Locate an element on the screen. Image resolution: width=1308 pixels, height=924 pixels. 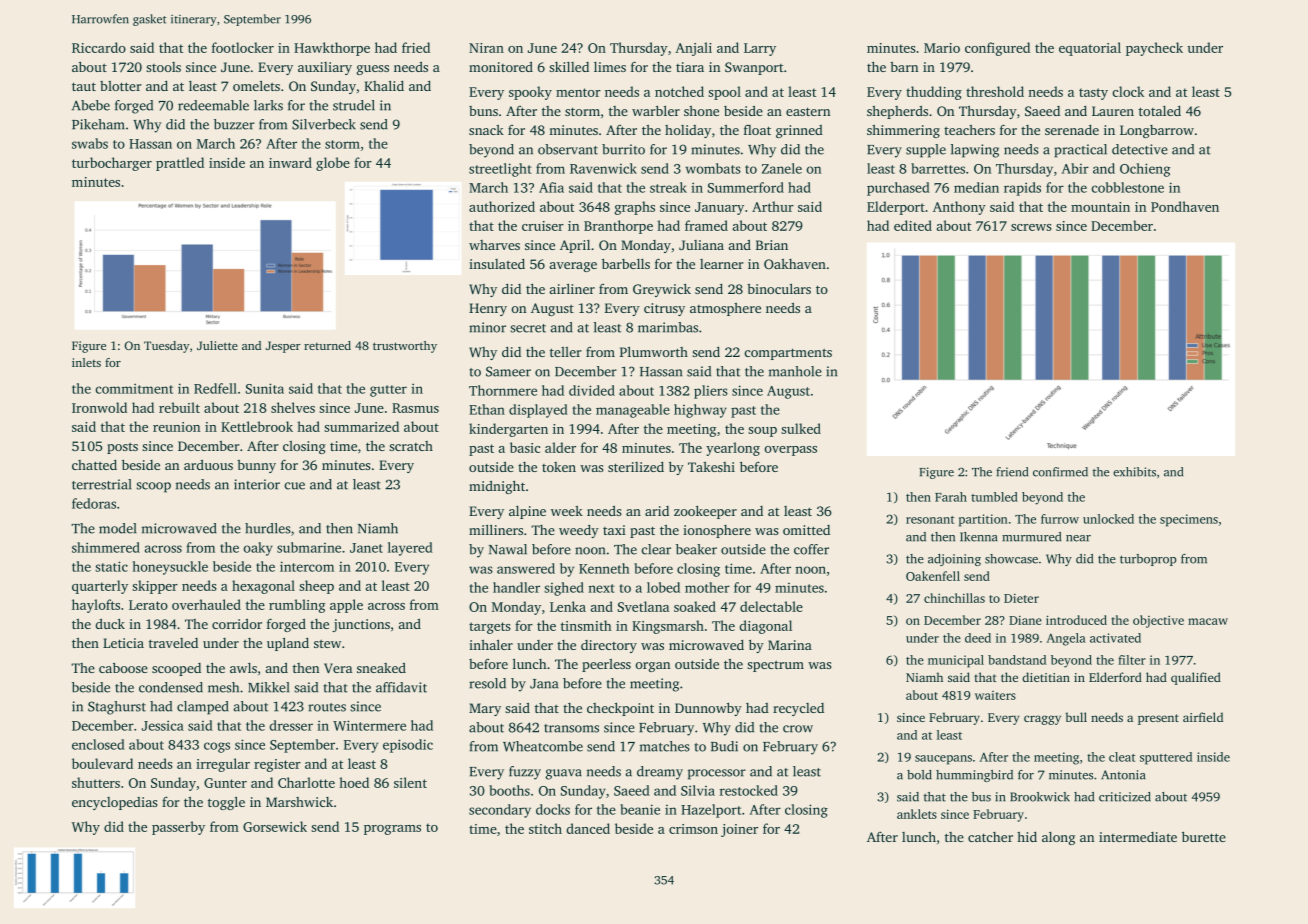
Gorsewick is located at coordinates (275, 826).
